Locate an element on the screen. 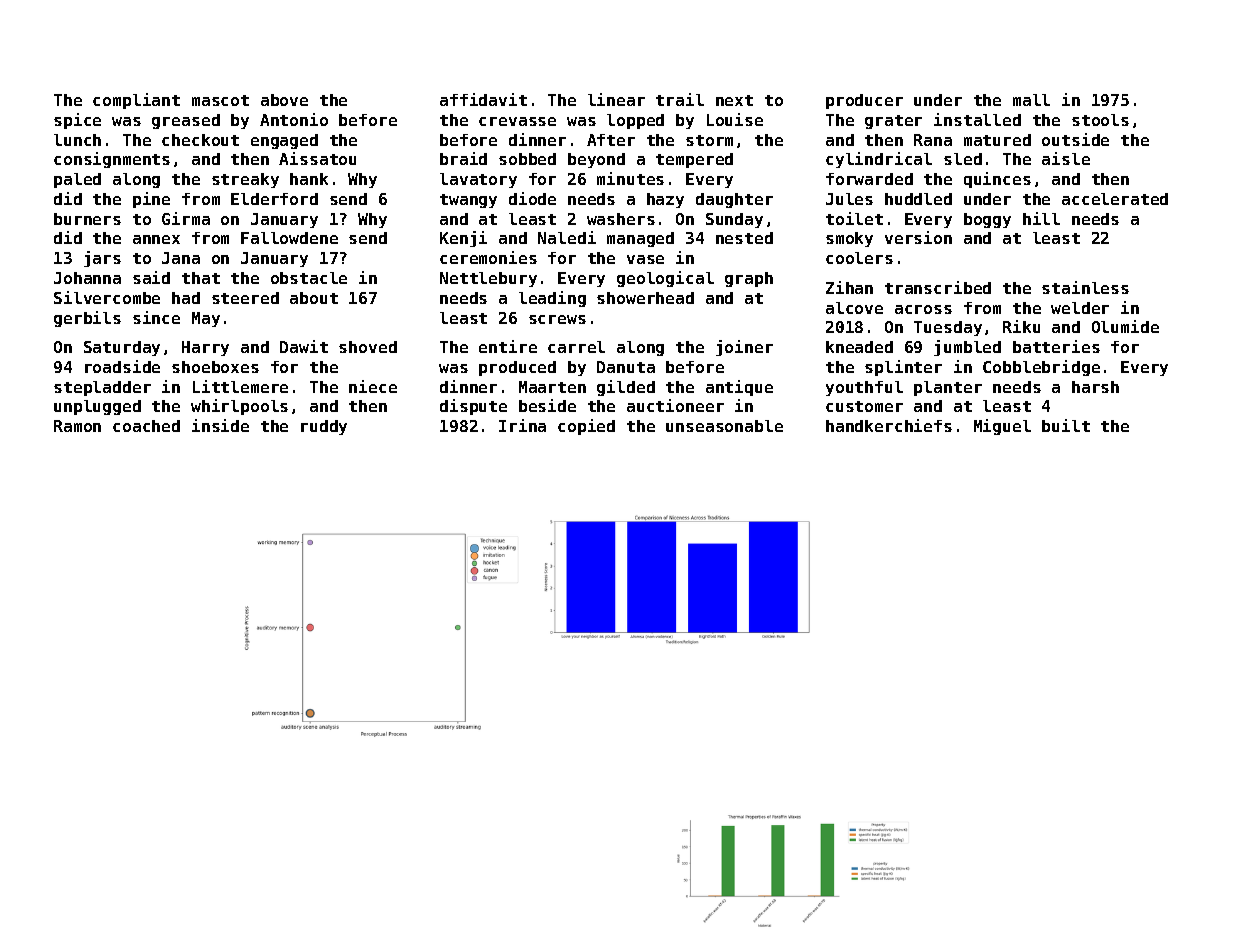 This screenshot has height=952, width=1233. Nettlebury is located at coordinates (488, 279).
